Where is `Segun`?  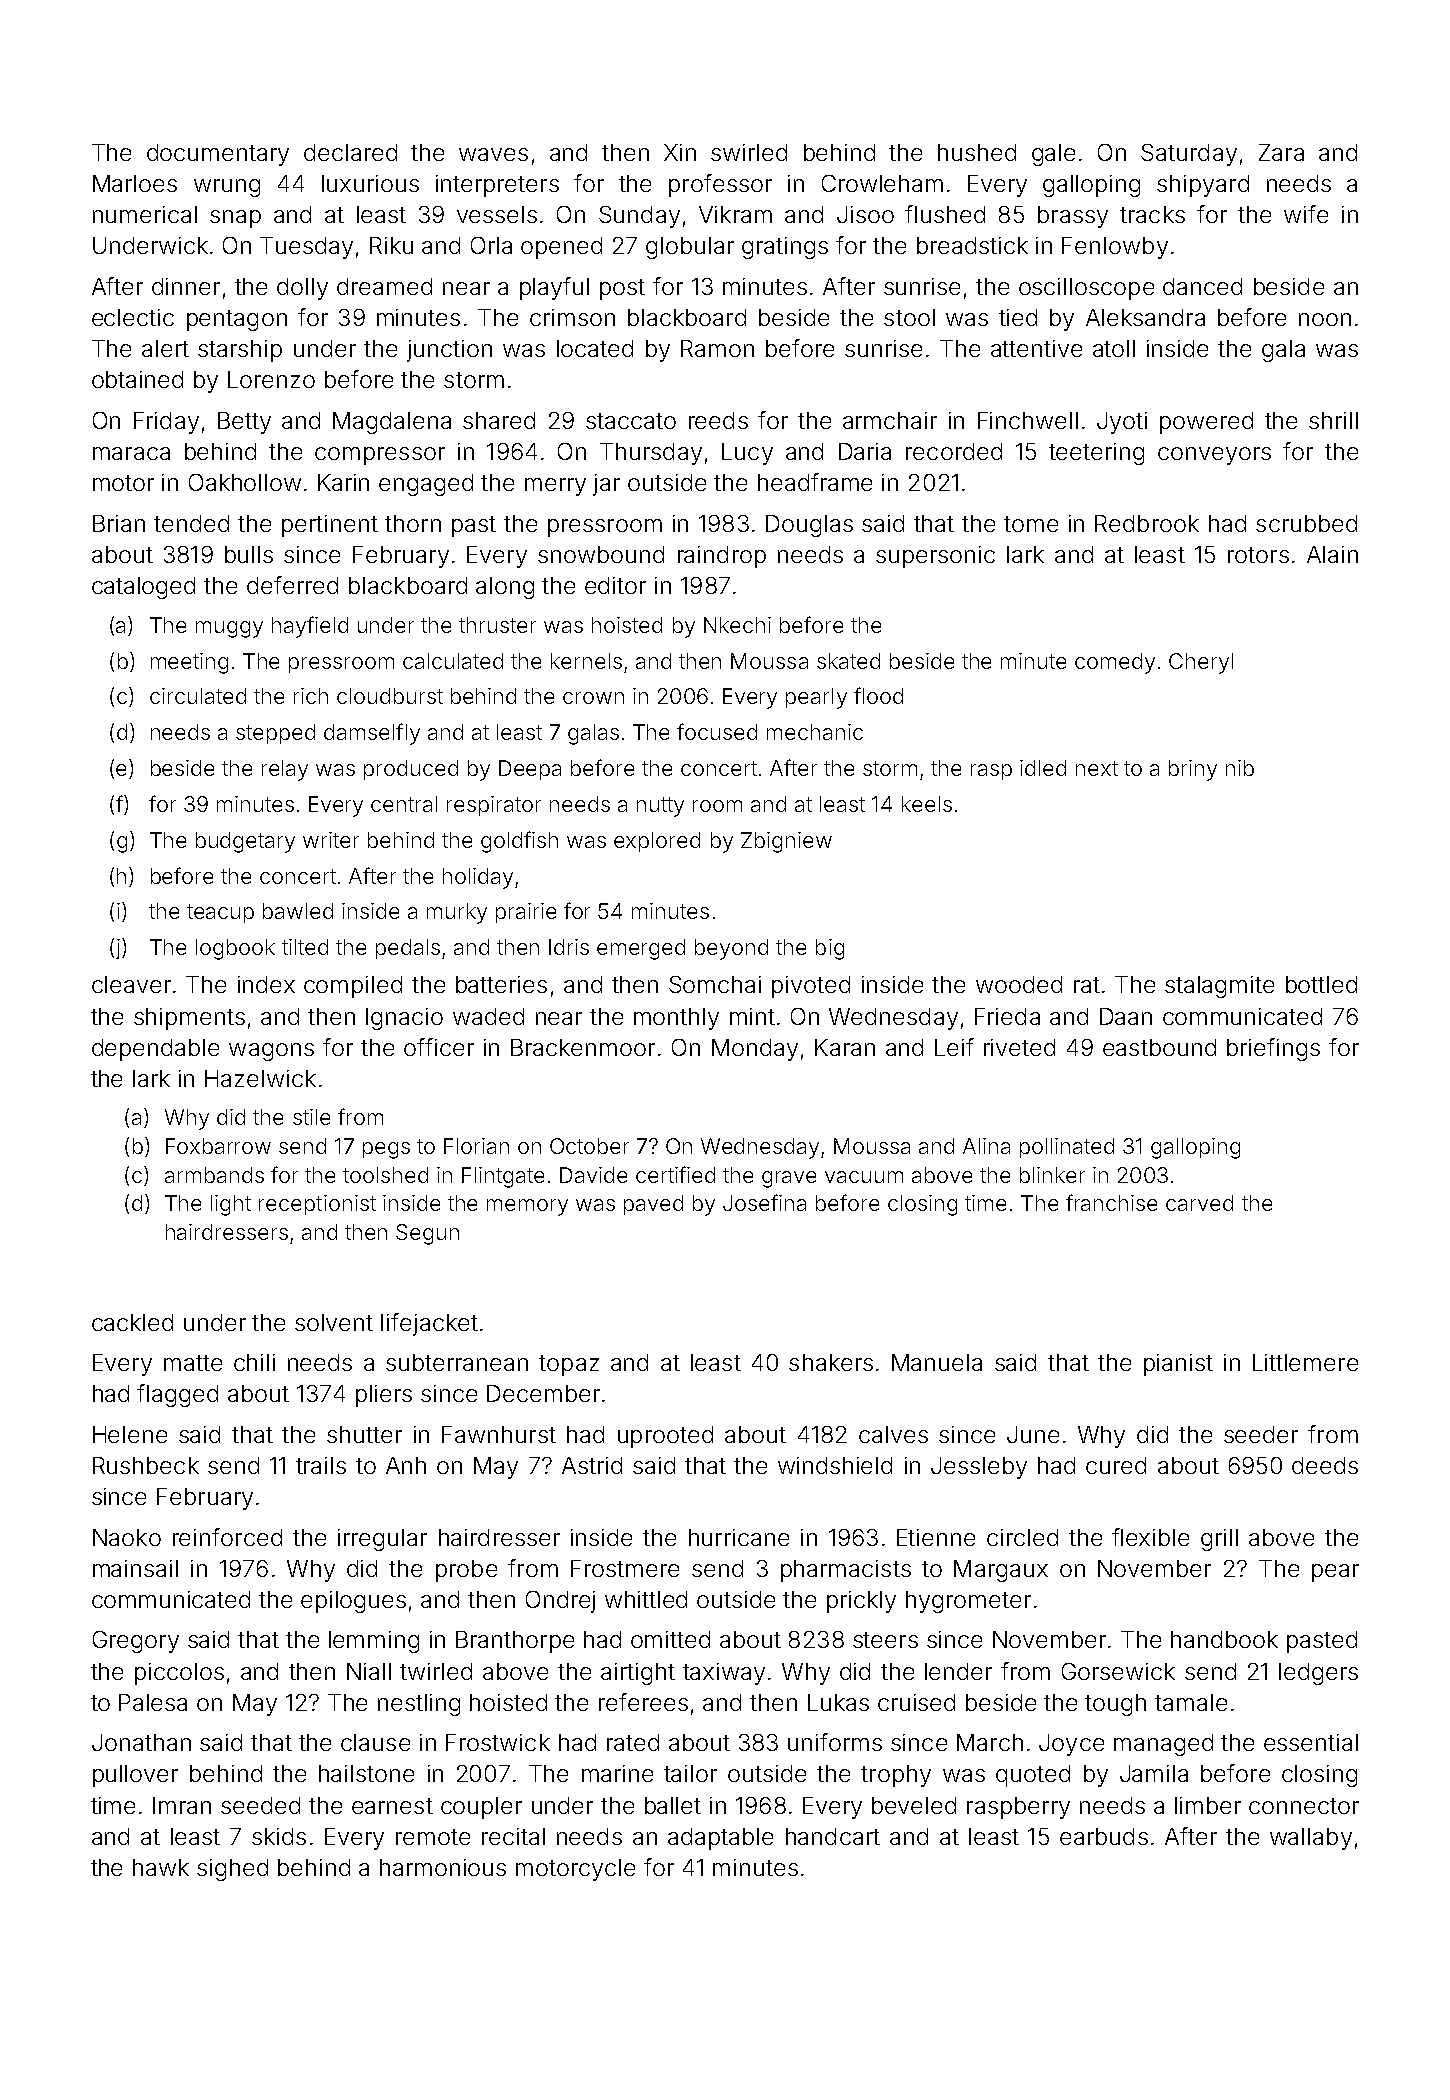 Segun is located at coordinates (427, 1234).
